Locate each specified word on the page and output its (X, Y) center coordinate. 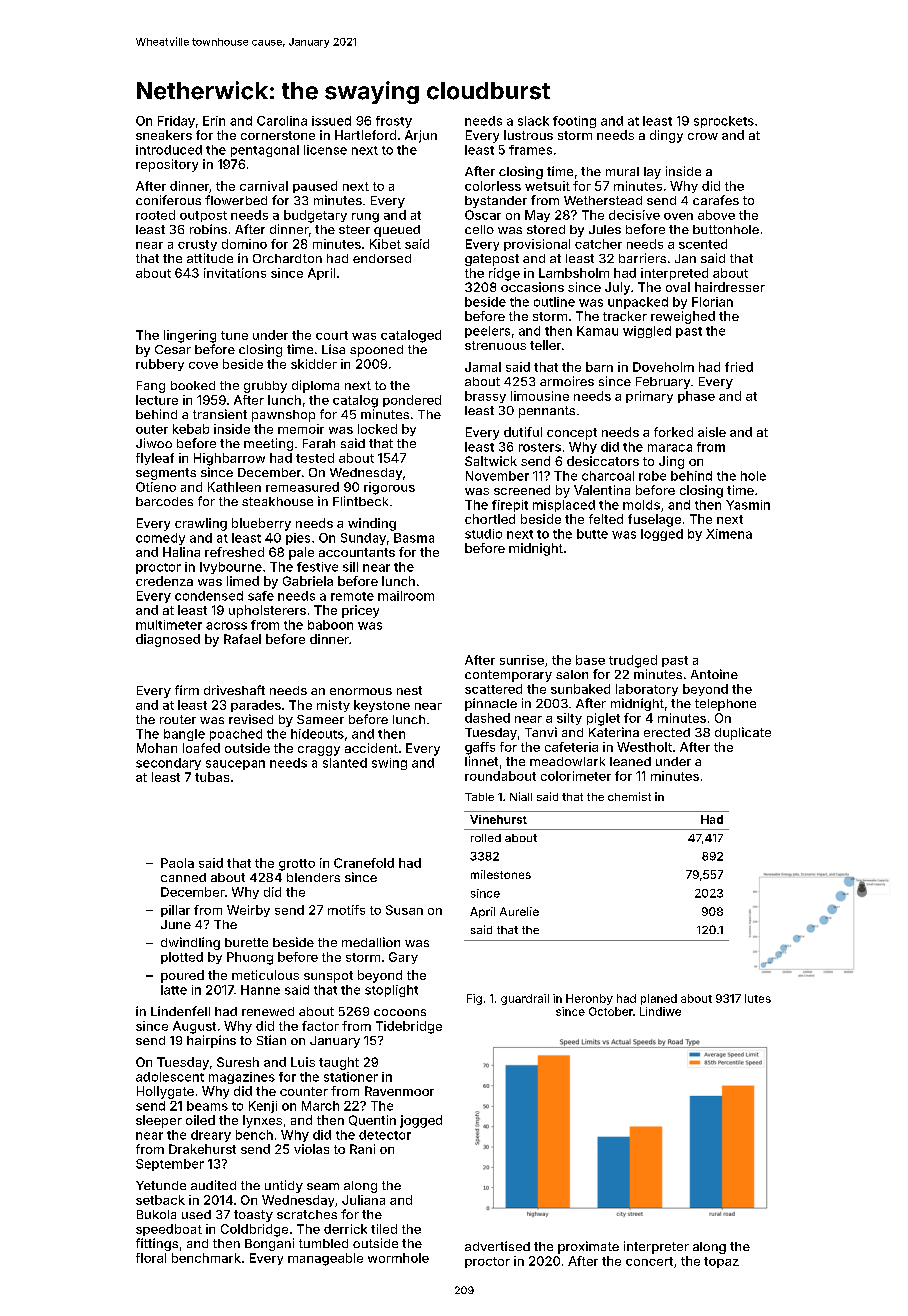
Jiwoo (154, 443)
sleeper (159, 1121)
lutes (758, 998)
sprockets (724, 122)
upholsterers (267, 611)
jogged (421, 1121)
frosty (394, 122)
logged (662, 535)
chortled (490, 519)
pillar (175, 911)
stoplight (391, 991)
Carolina (282, 121)
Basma (414, 538)
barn (599, 367)
